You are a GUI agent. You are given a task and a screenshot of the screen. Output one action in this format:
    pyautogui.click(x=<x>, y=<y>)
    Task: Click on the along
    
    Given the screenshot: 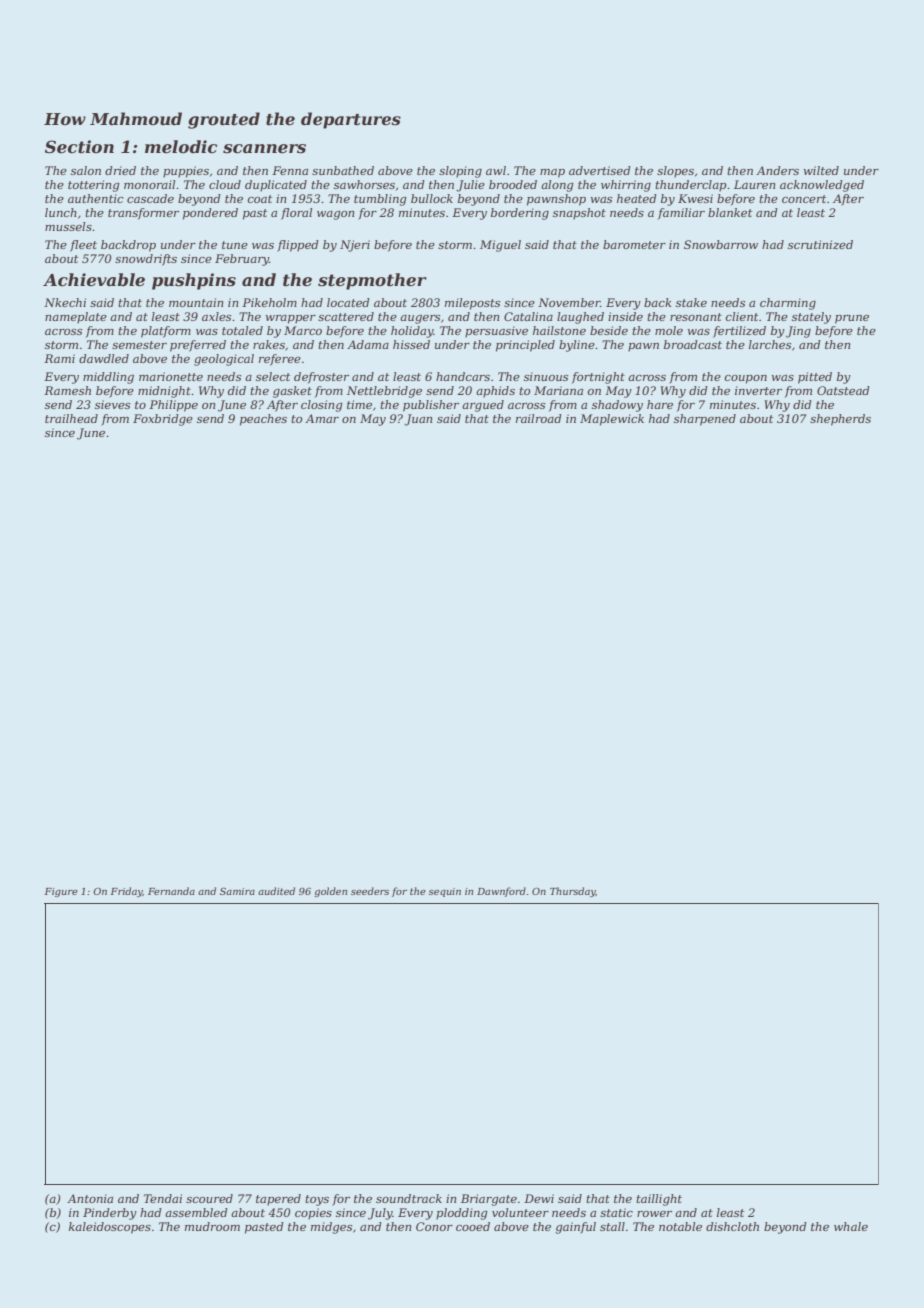 What is the action you would take?
    pyautogui.click(x=557, y=186)
